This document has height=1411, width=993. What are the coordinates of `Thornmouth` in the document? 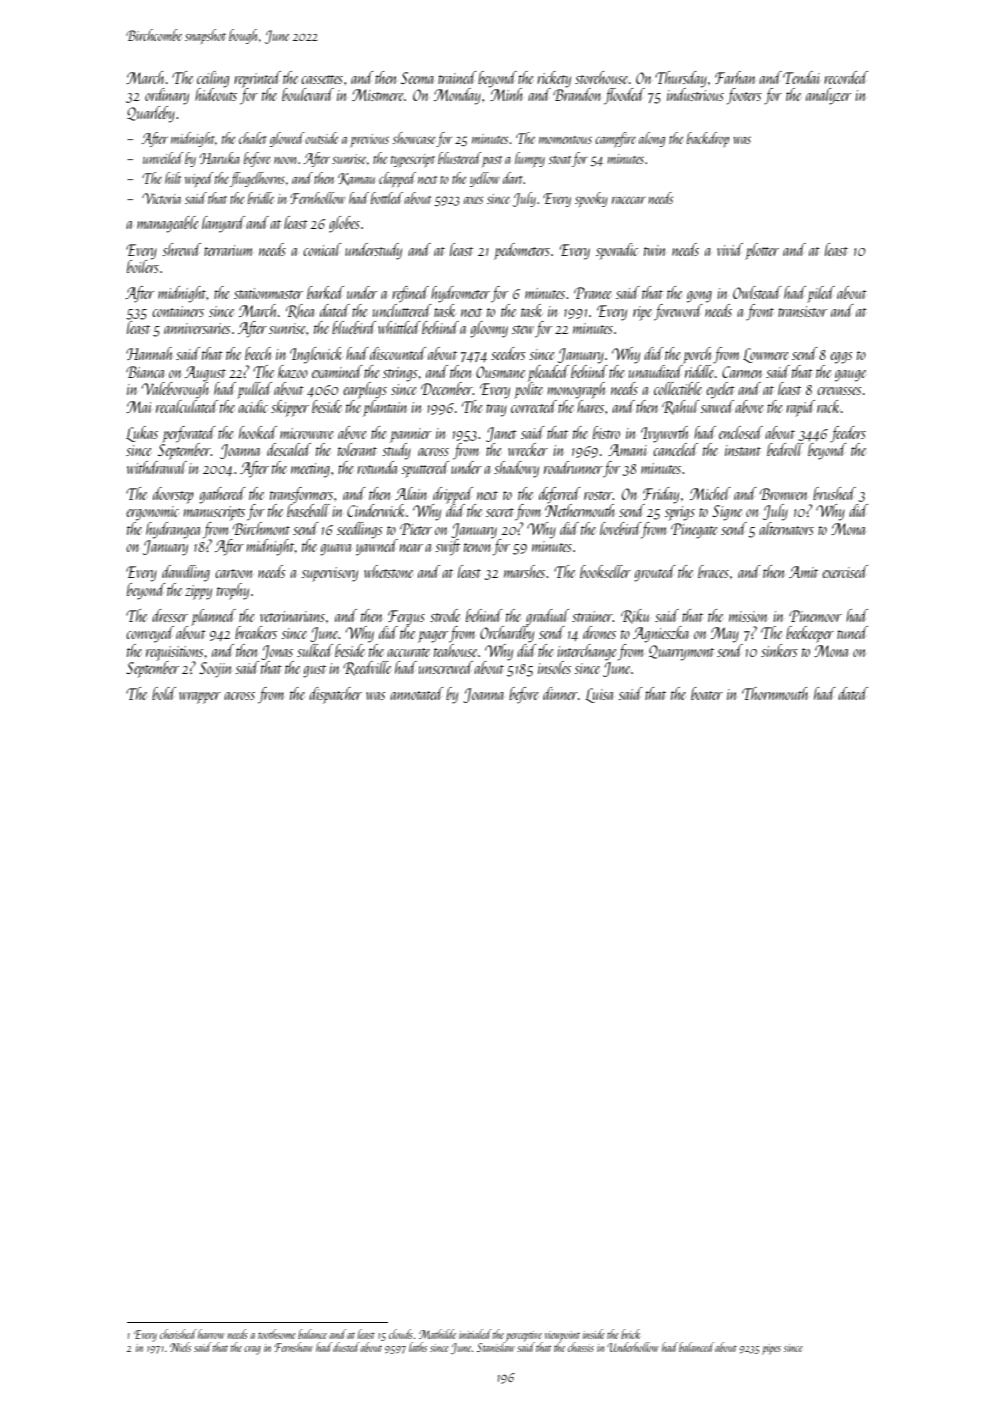 It's located at (775, 693).
